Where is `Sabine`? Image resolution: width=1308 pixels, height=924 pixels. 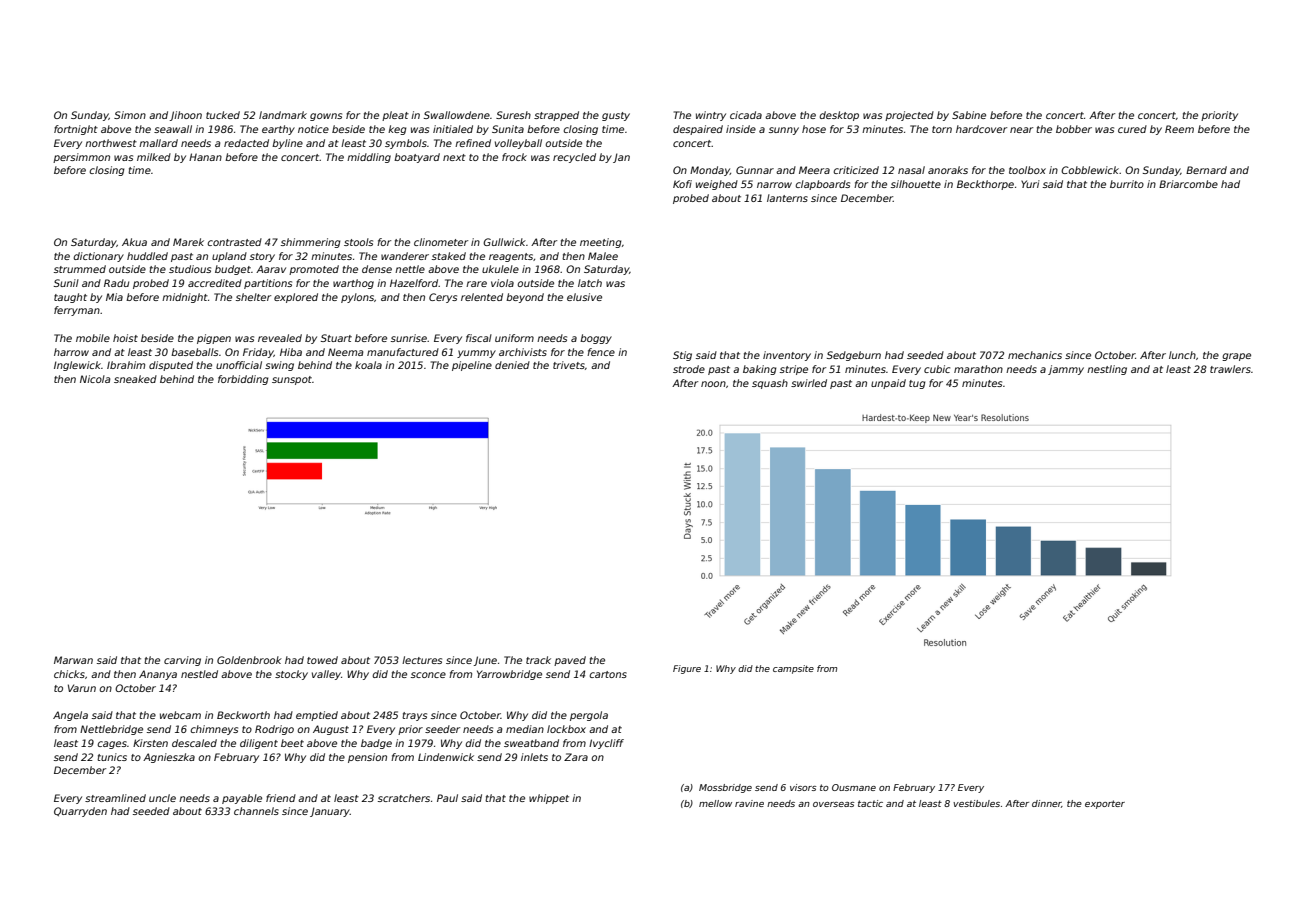
Sabine is located at coordinates (969, 115).
